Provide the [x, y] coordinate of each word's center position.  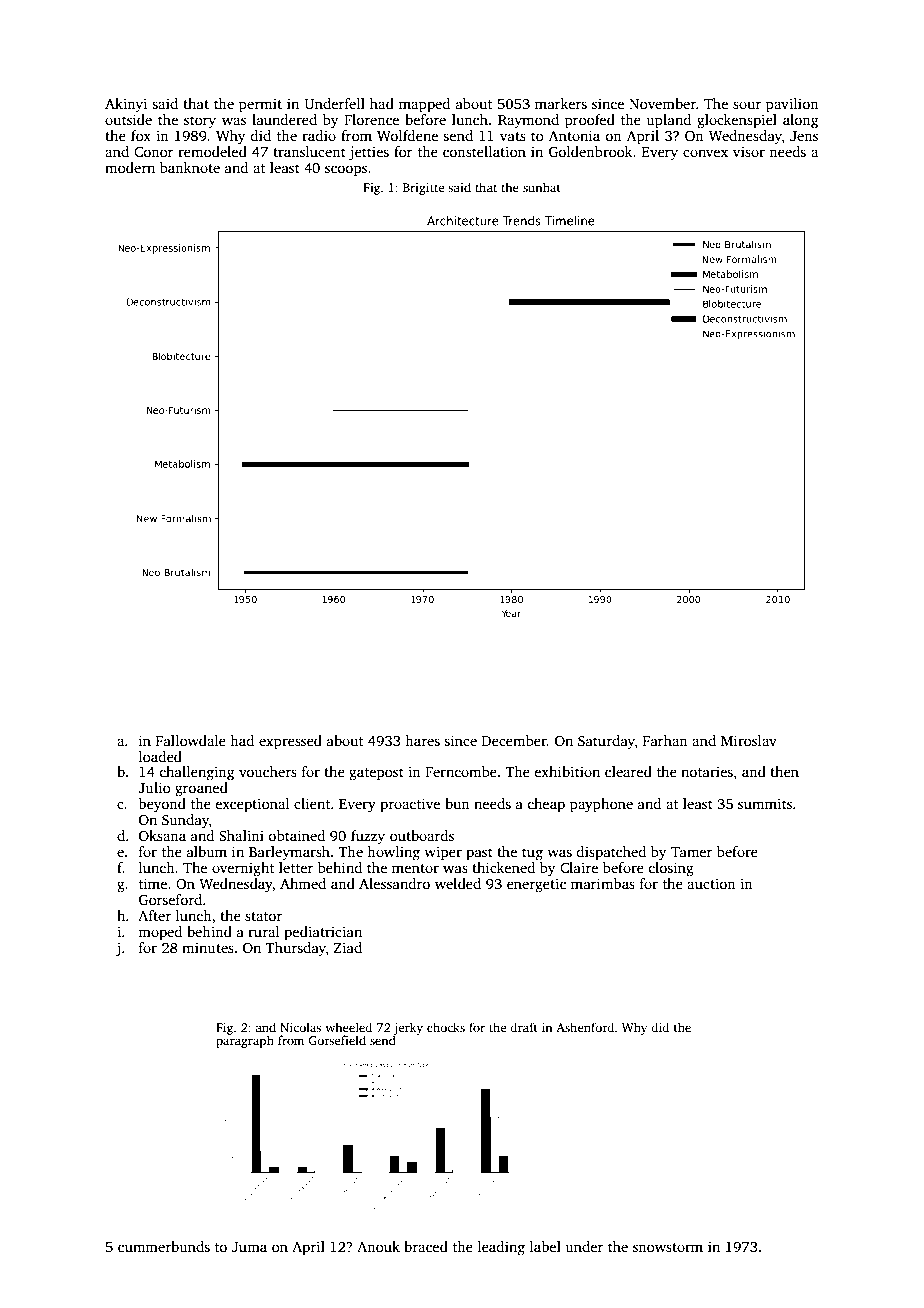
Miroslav [749, 740]
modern [130, 167]
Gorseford [170, 899]
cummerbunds [164, 1246]
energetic [536, 885]
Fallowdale [191, 740]
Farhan [665, 740]
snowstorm [668, 1247]
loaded [160, 756]
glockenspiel [737, 121]
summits [765, 803]
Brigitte [423, 189]
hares [422, 740]
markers [561, 103]
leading [501, 1248]
